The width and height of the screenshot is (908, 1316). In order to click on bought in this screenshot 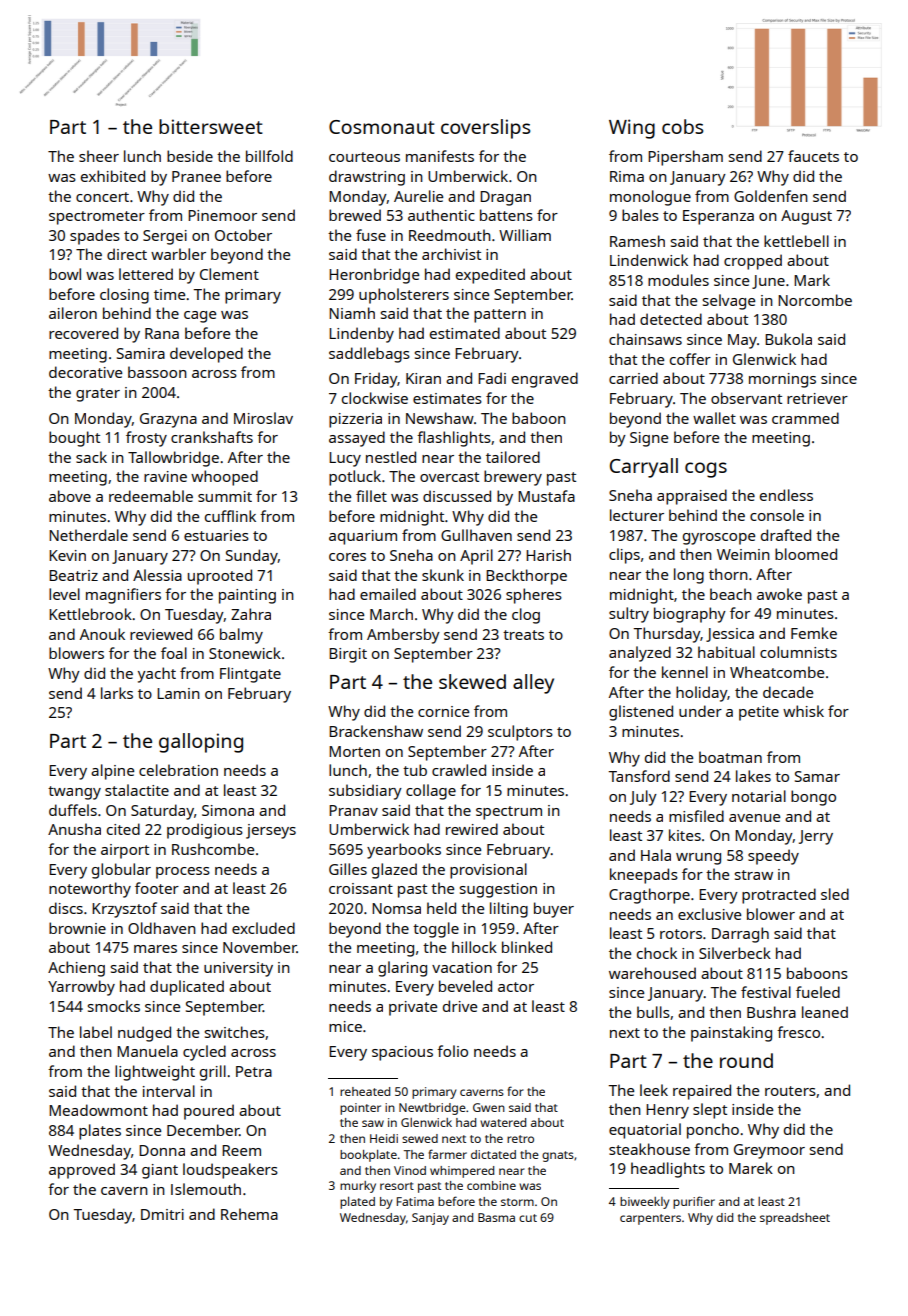, I will do `click(74, 439)`.
